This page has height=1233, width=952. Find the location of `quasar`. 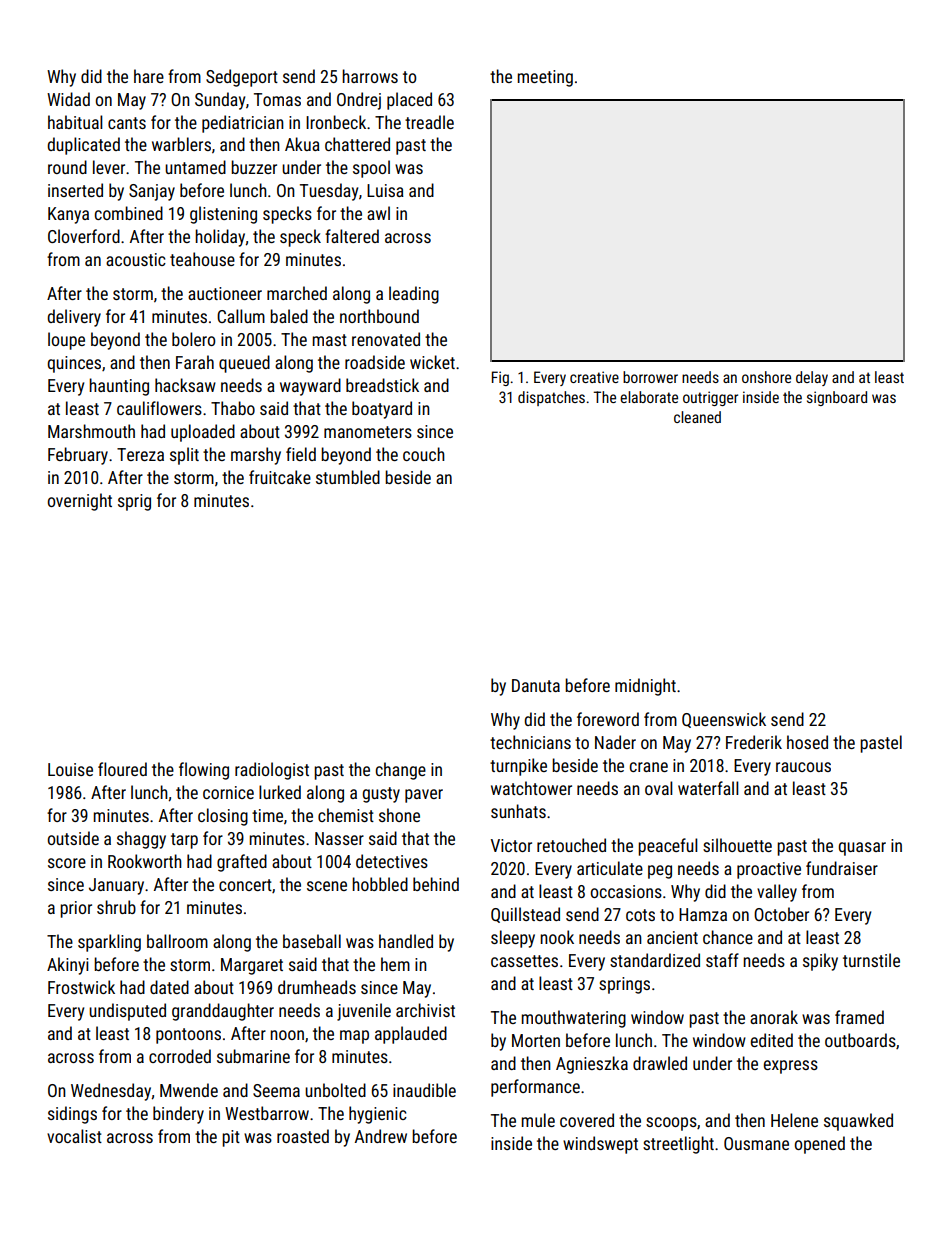

quasar is located at coordinates (862, 849).
